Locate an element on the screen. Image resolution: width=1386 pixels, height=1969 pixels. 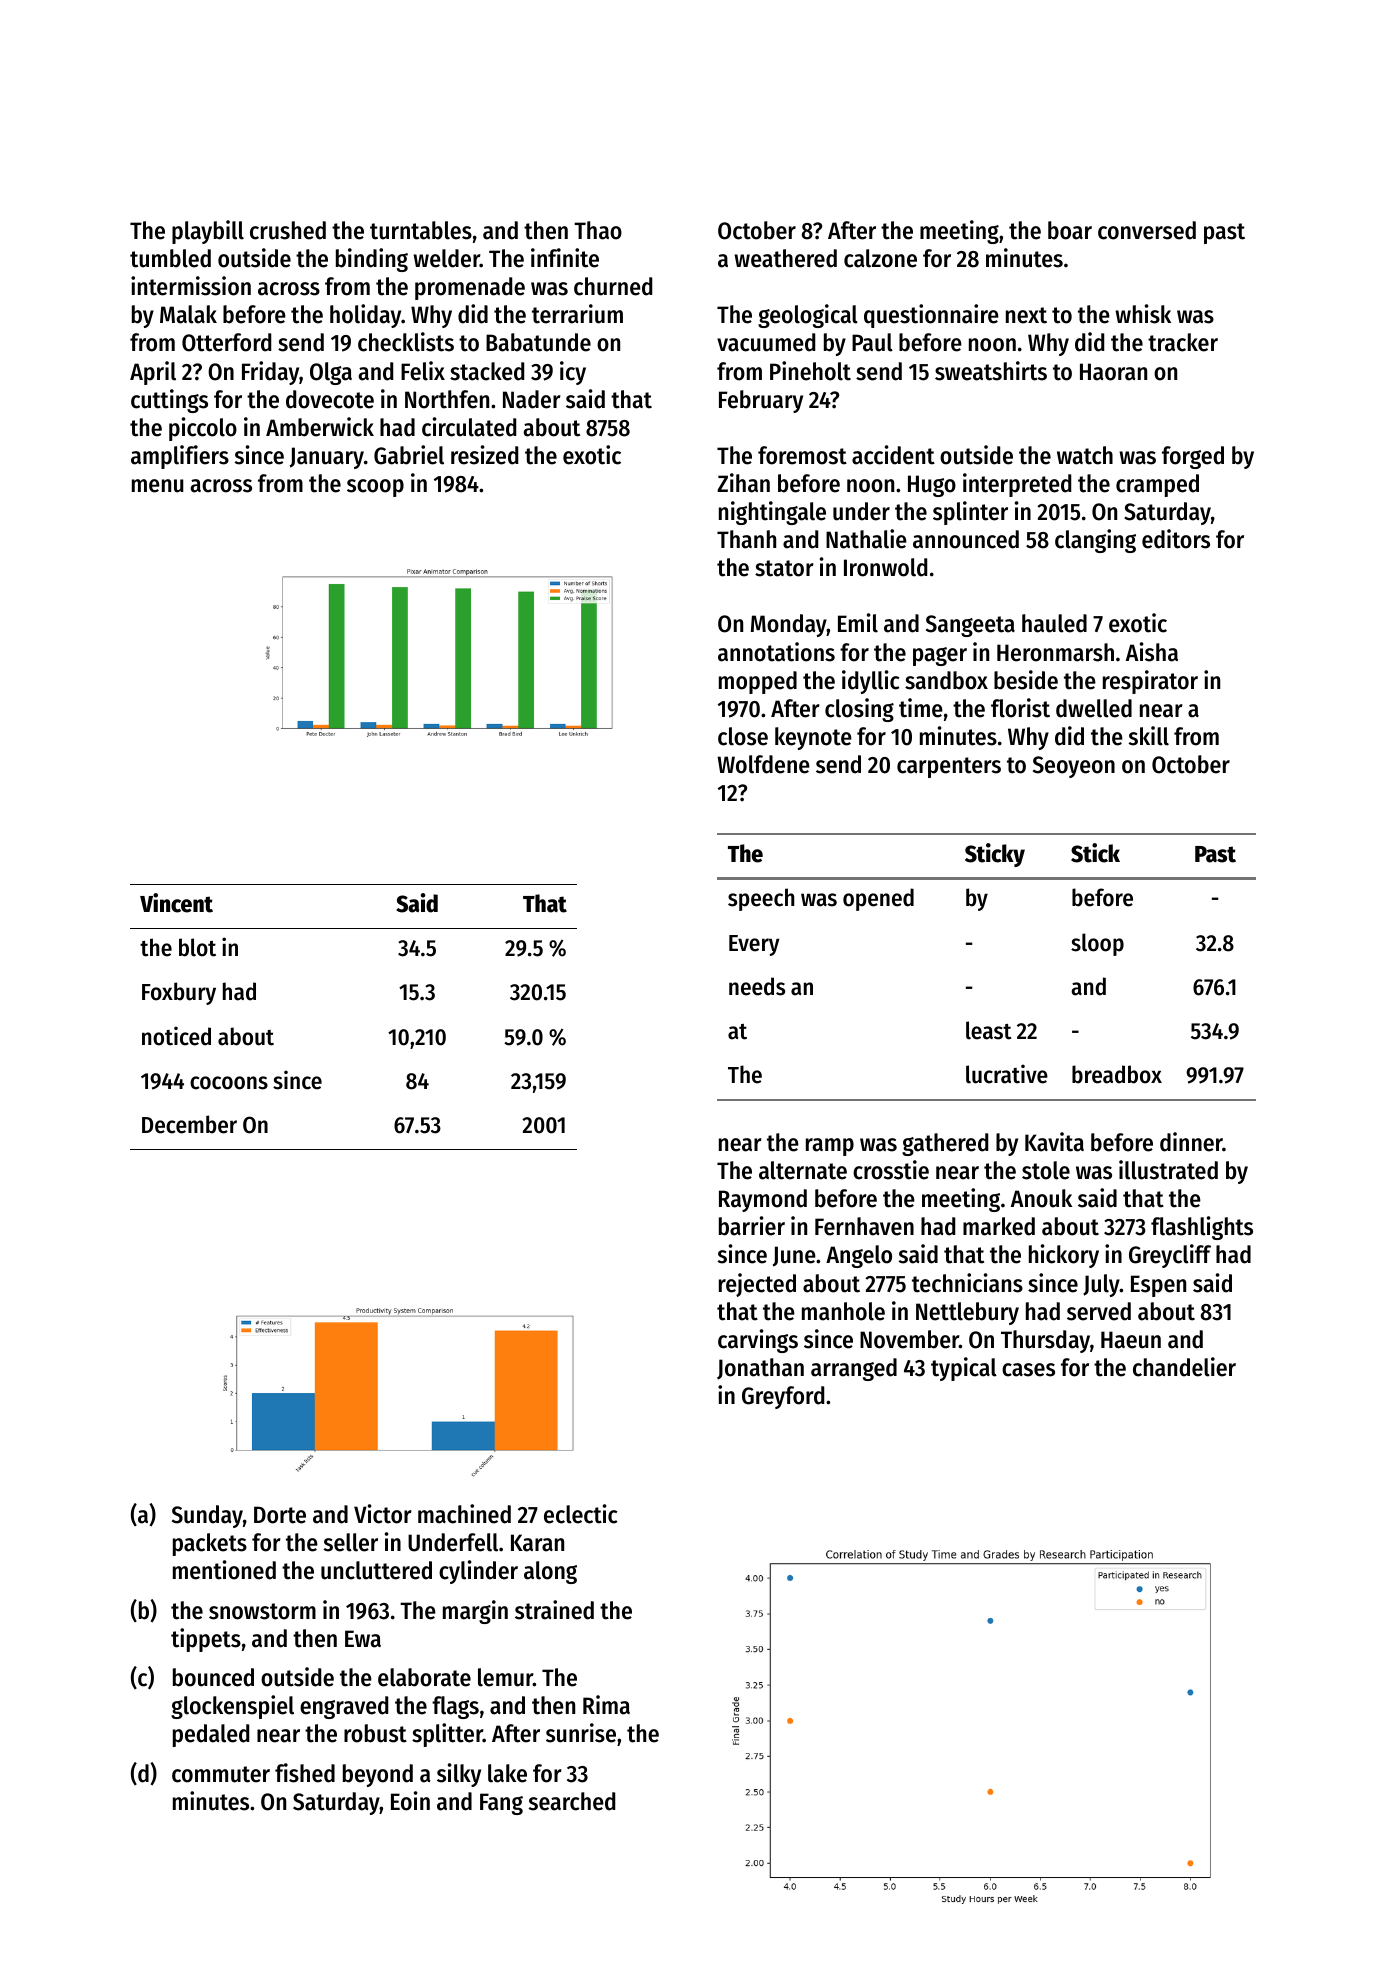
rejected is located at coordinates (757, 1285).
